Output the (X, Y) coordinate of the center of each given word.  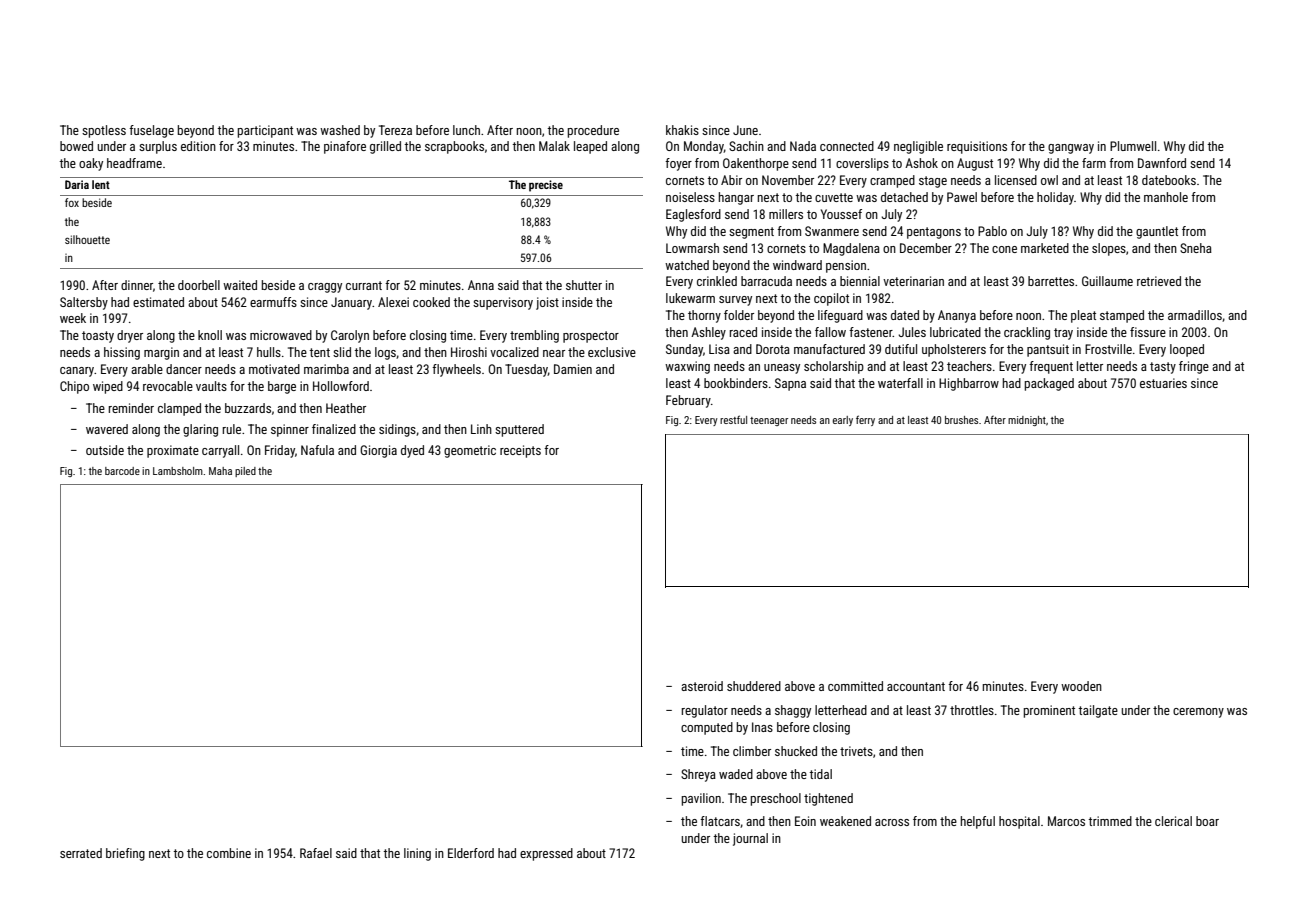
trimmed (1110, 821)
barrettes (1051, 281)
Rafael (316, 853)
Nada (803, 146)
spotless (104, 131)
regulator (705, 711)
